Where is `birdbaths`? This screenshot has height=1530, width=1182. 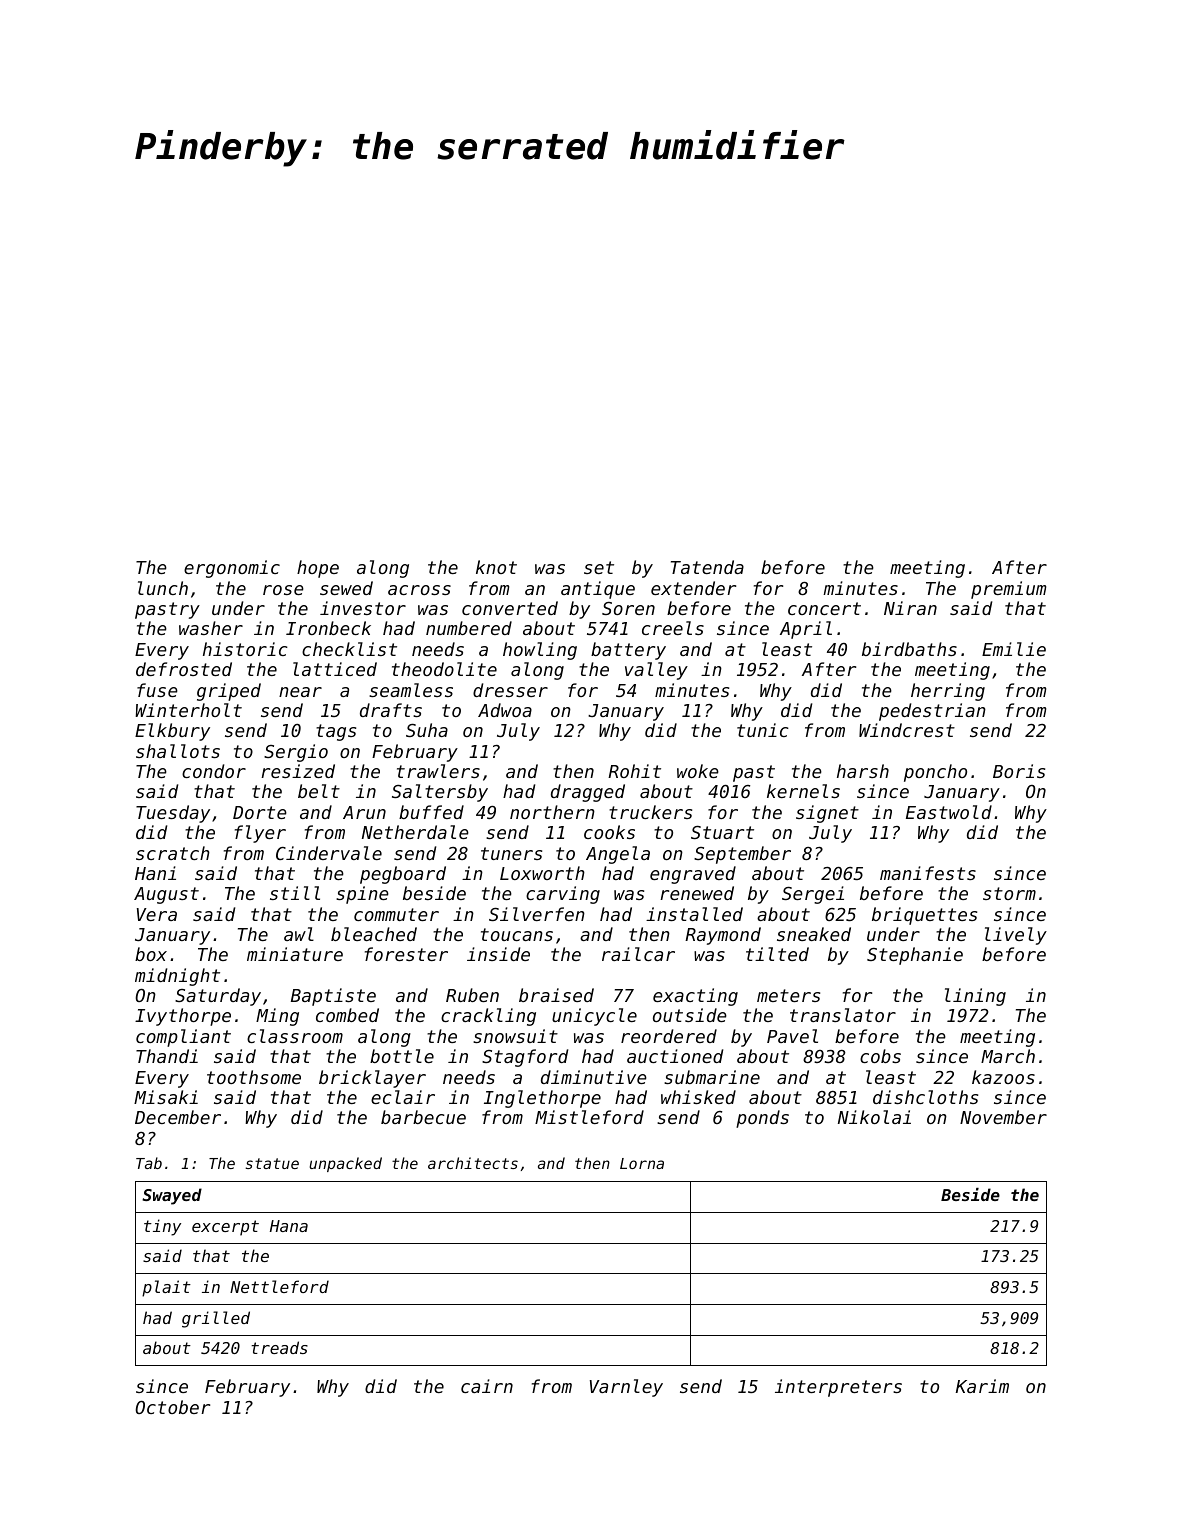
birdbaths is located at coordinates (909, 649).
